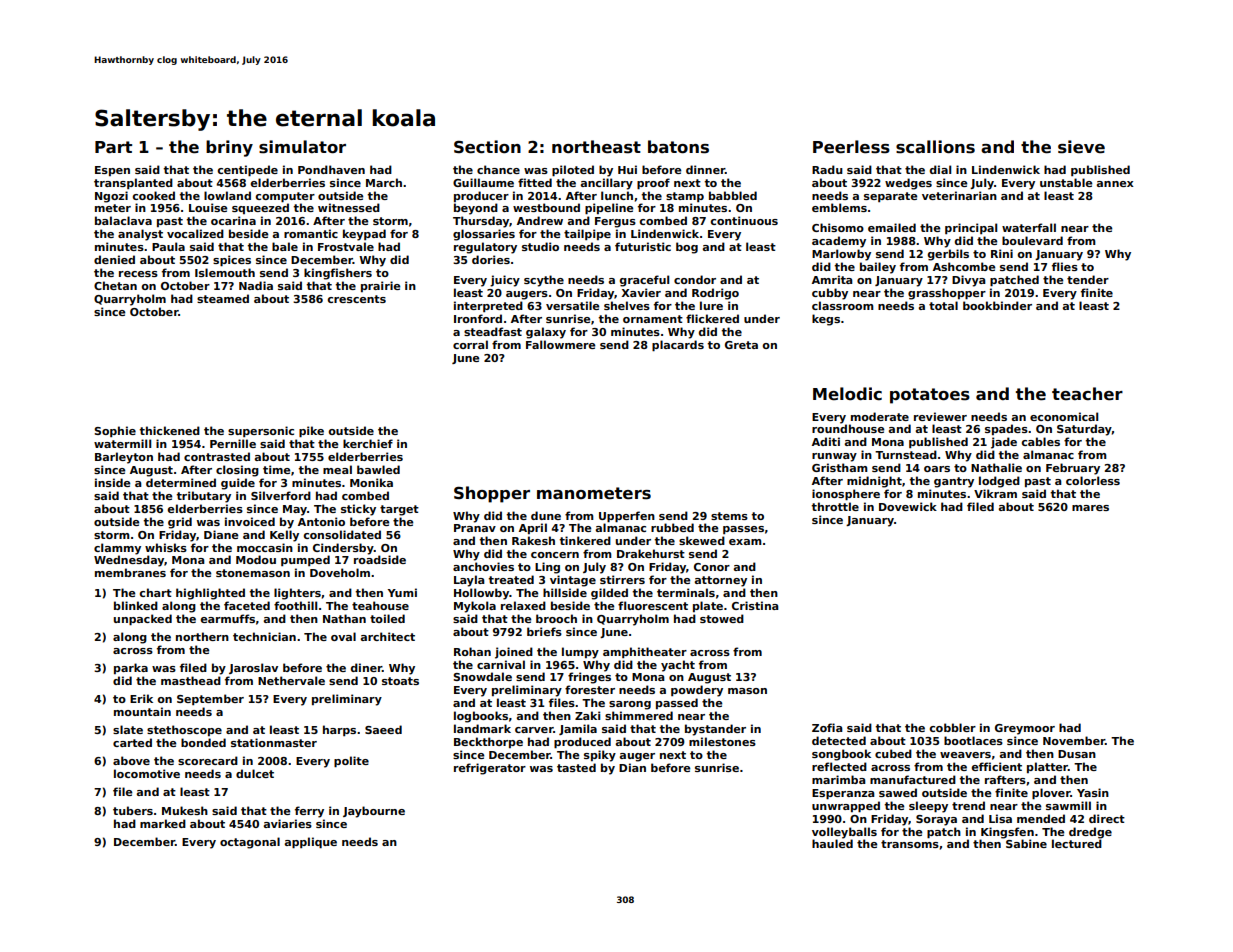 Image resolution: width=1233 pixels, height=952 pixels. I want to click on closing, so click(237, 471).
